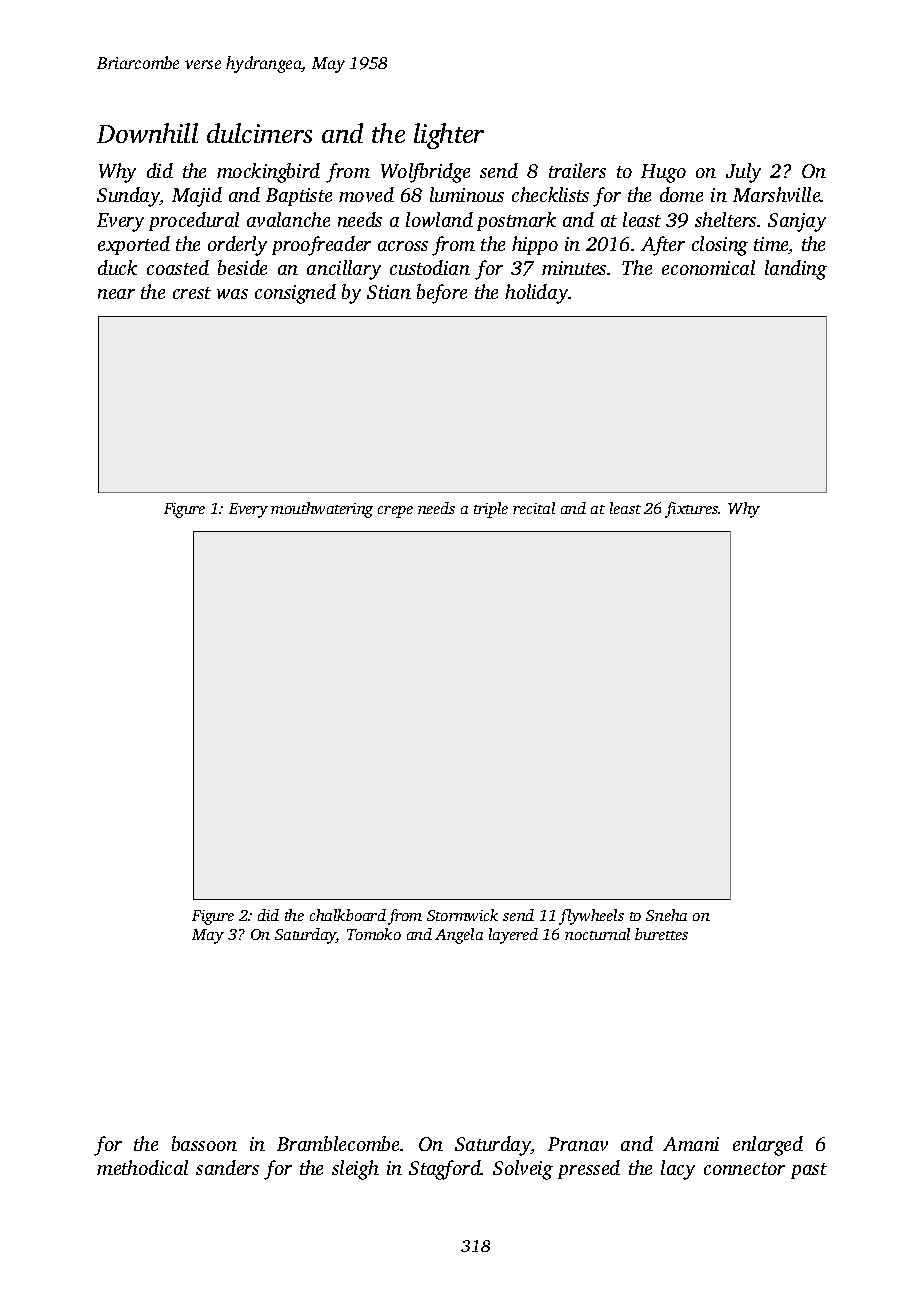  I want to click on bassoon, so click(204, 1143).
